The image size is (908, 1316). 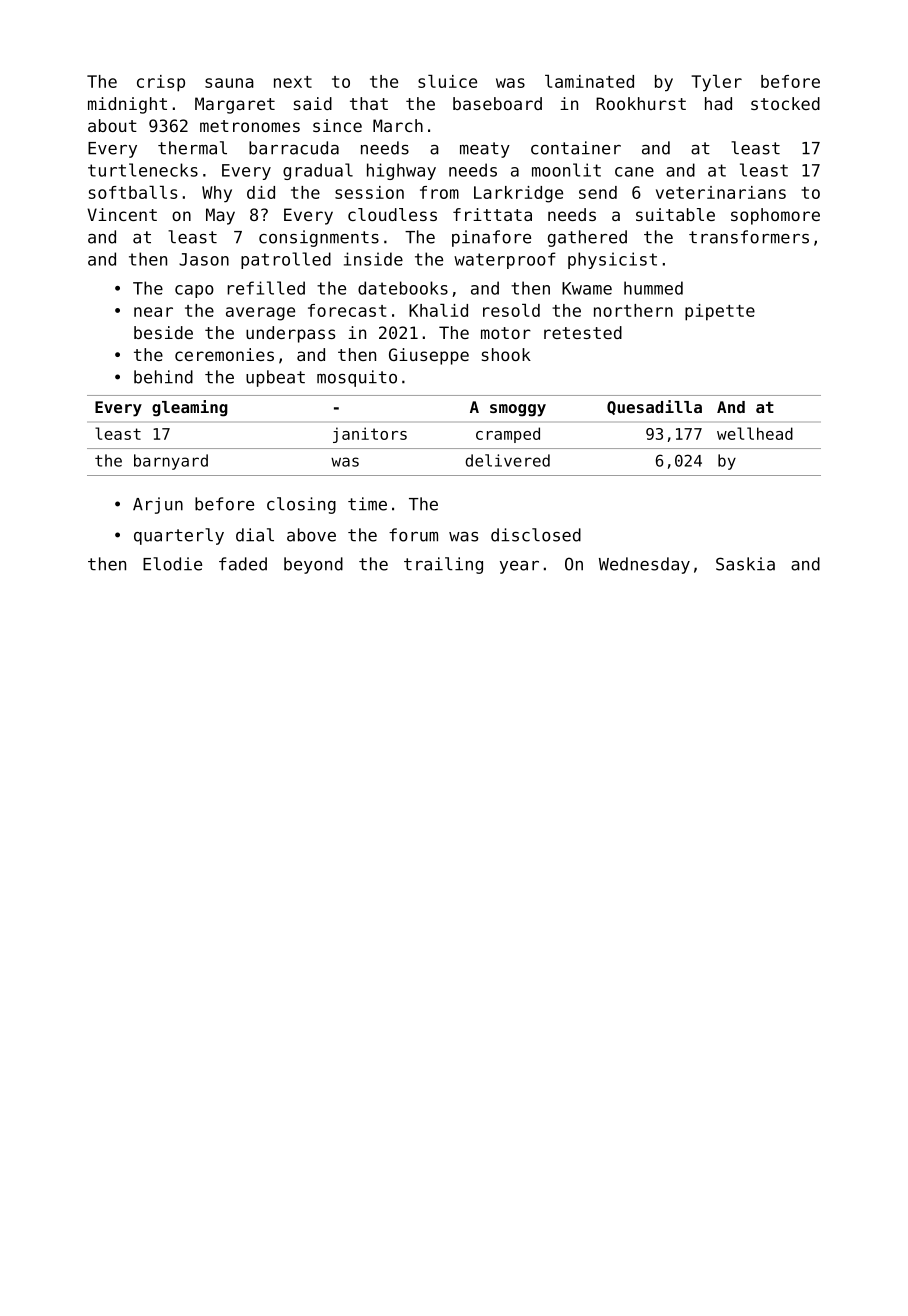 I want to click on consignments, so click(x=319, y=238).
